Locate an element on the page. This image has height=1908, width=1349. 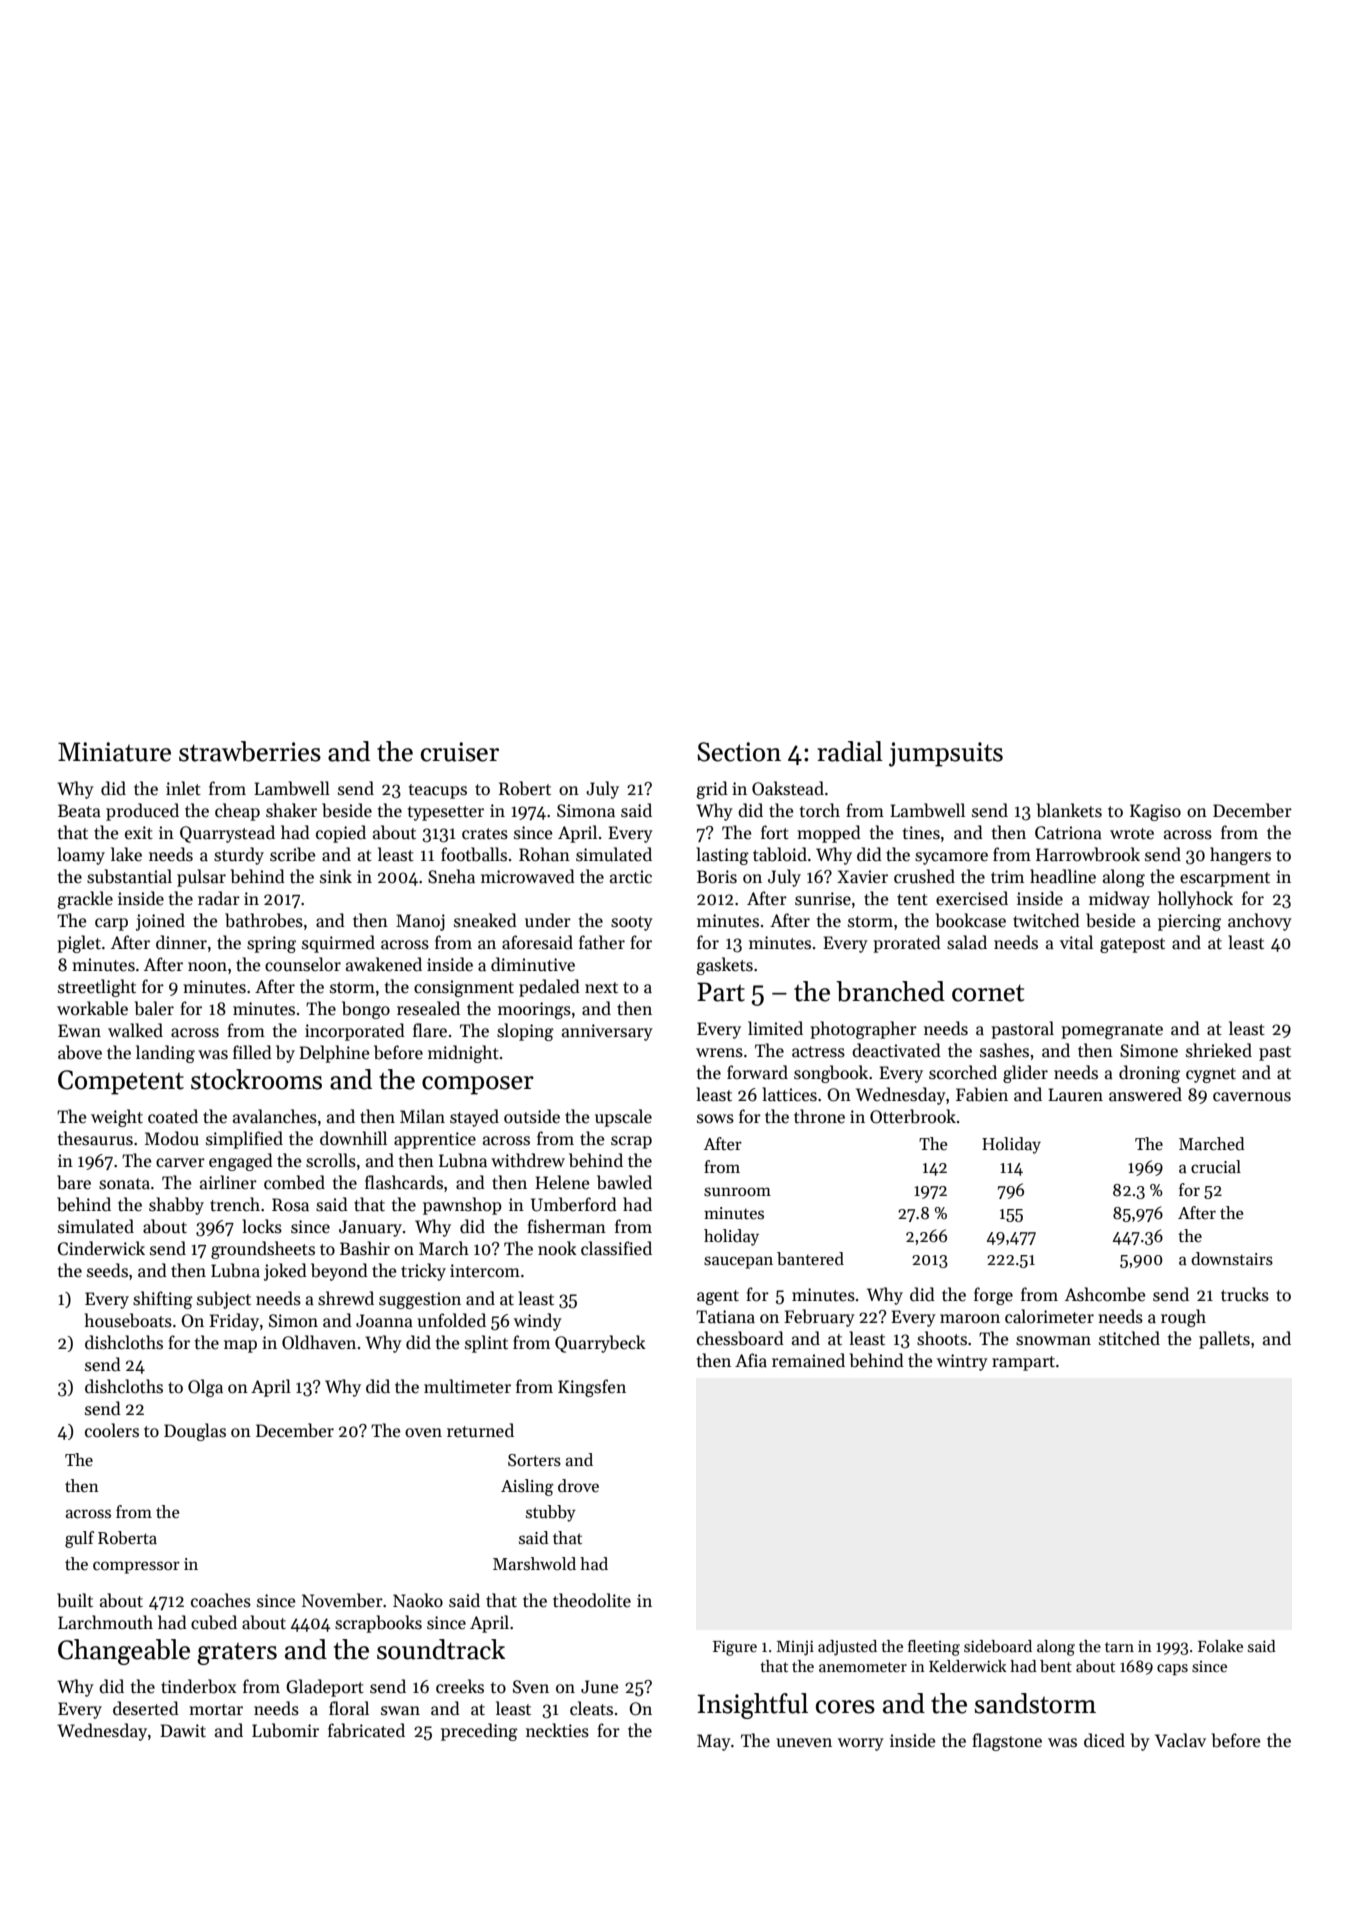
stubby is located at coordinates (551, 1513).
